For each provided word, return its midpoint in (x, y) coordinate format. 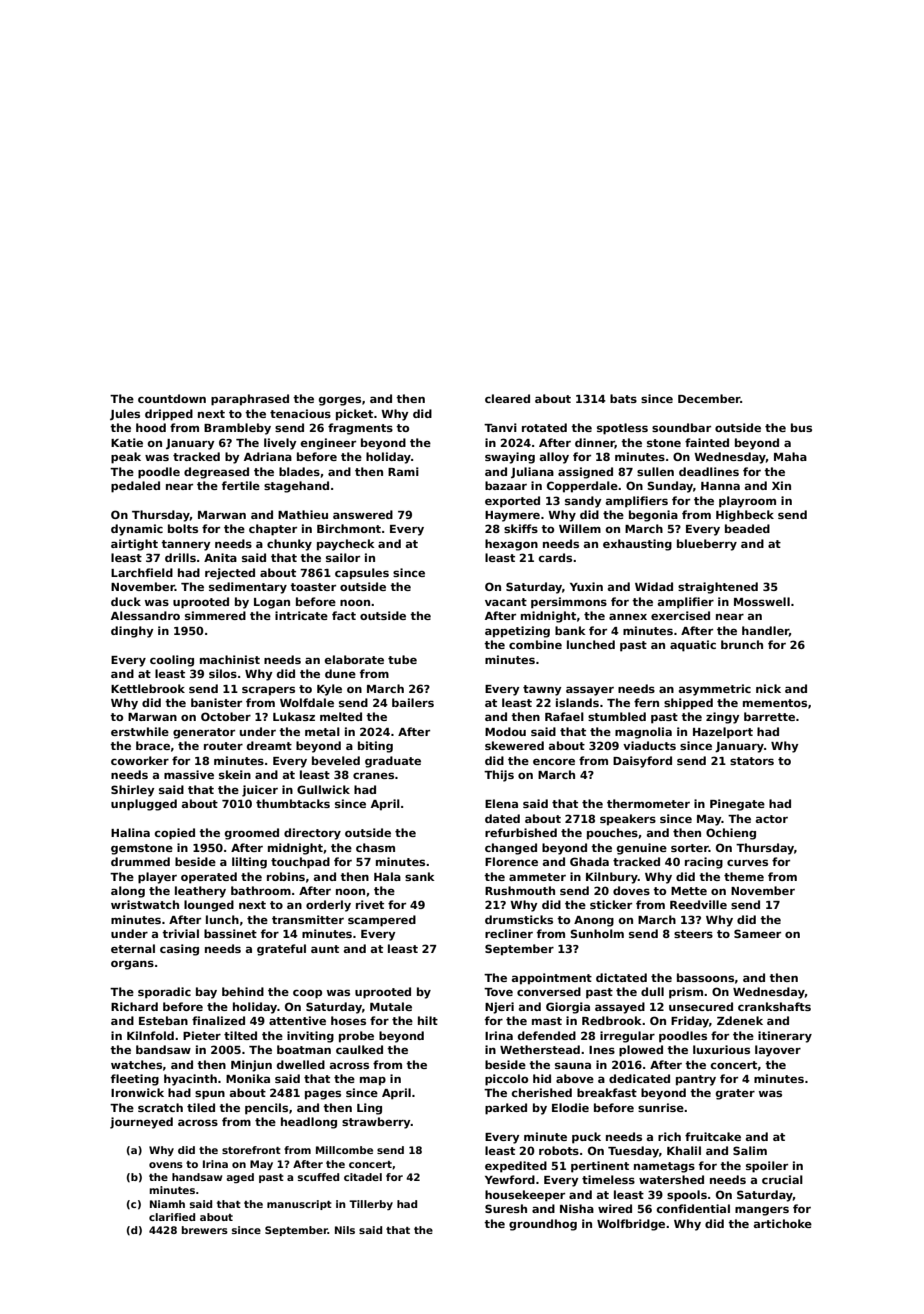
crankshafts (774, 1006)
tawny (542, 690)
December (709, 398)
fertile (241, 485)
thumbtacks (293, 803)
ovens (166, 1165)
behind (243, 991)
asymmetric (715, 690)
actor (772, 819)
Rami (403, 471)
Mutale (391, 1006)
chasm (375, 847)
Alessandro (145, 615)
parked (506, 1109)
